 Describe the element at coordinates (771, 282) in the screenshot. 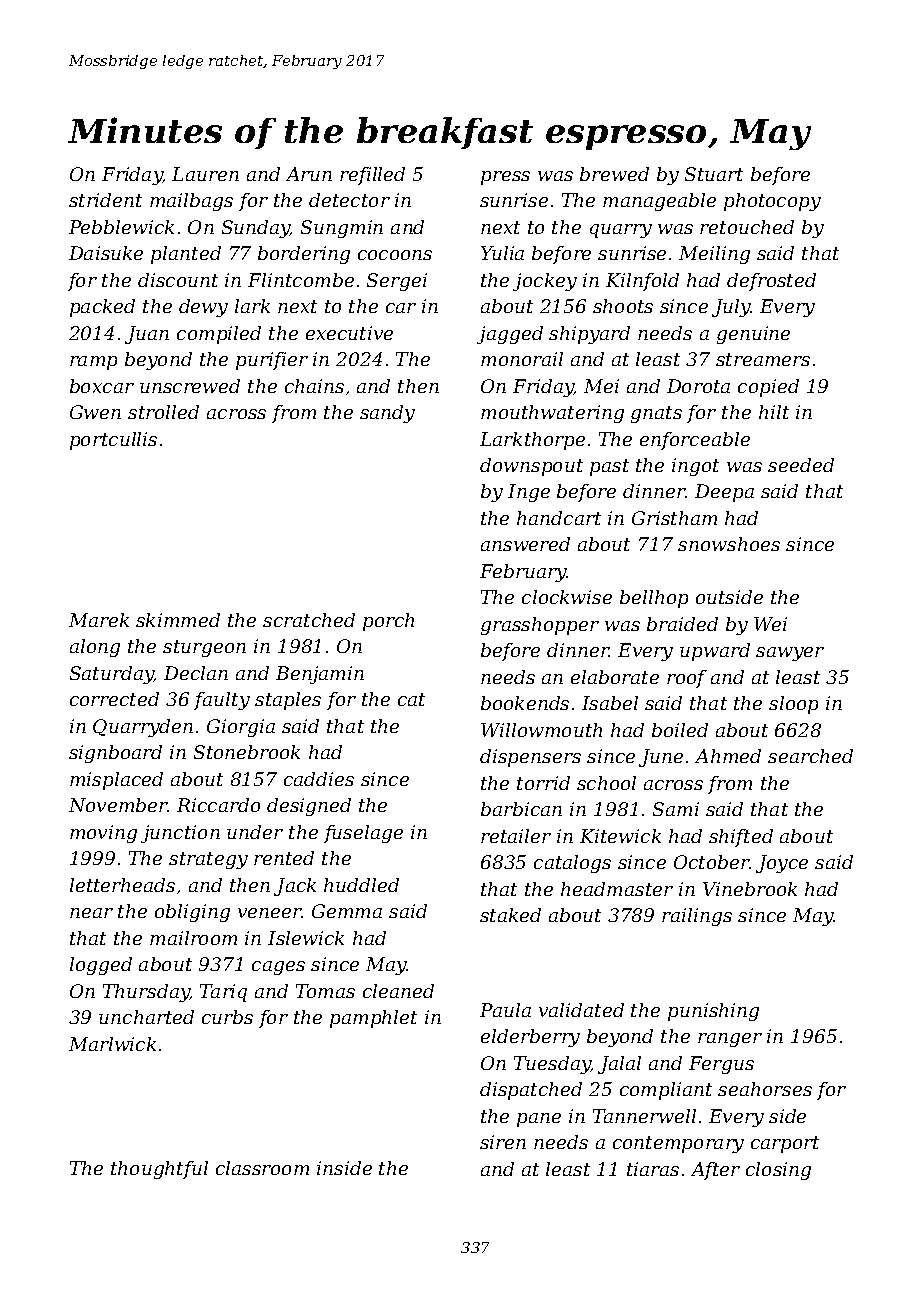

I see `defrosted` at that location.
